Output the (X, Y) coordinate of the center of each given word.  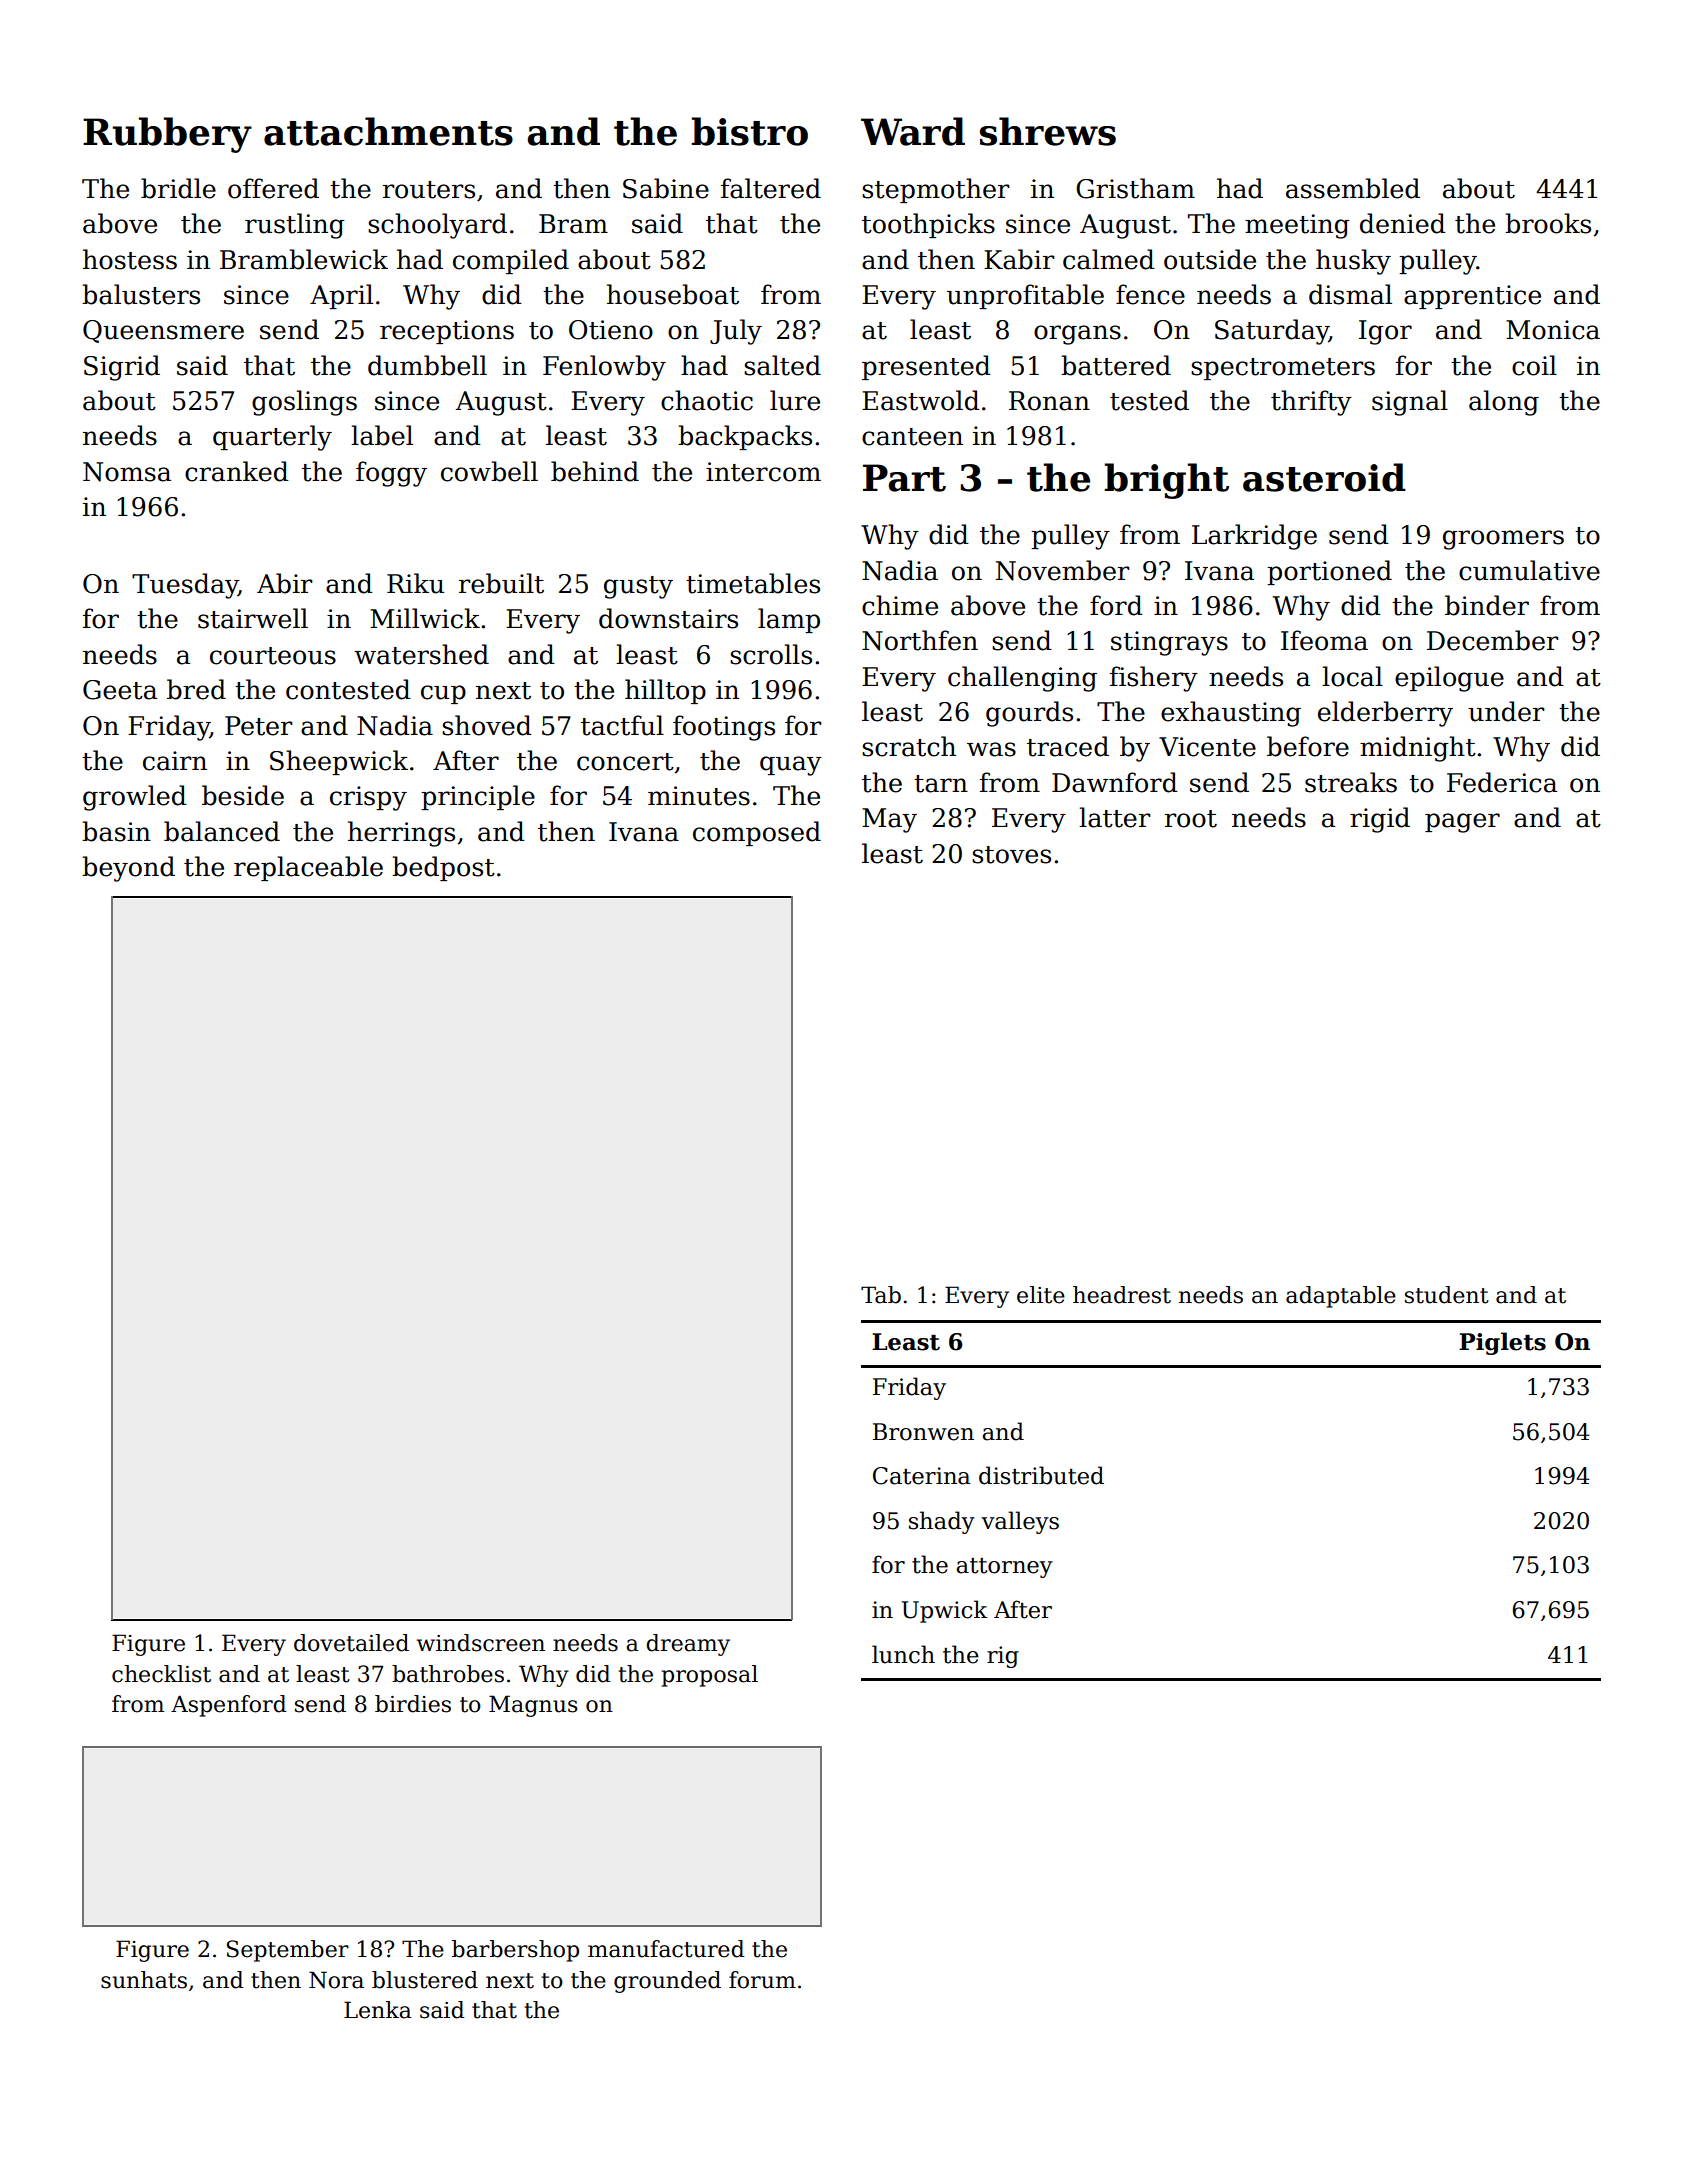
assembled (1353, 188)
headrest (1122, 1295)
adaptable (1341, 1297)
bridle (178, 188)
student (1447, 1295)
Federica (1502, 782)
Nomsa (127, 472)
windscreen (481, 1643)
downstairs (668, 618)
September (288, 1951)
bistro (749, 131)
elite (1041, 1295)
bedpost (443, 868)
